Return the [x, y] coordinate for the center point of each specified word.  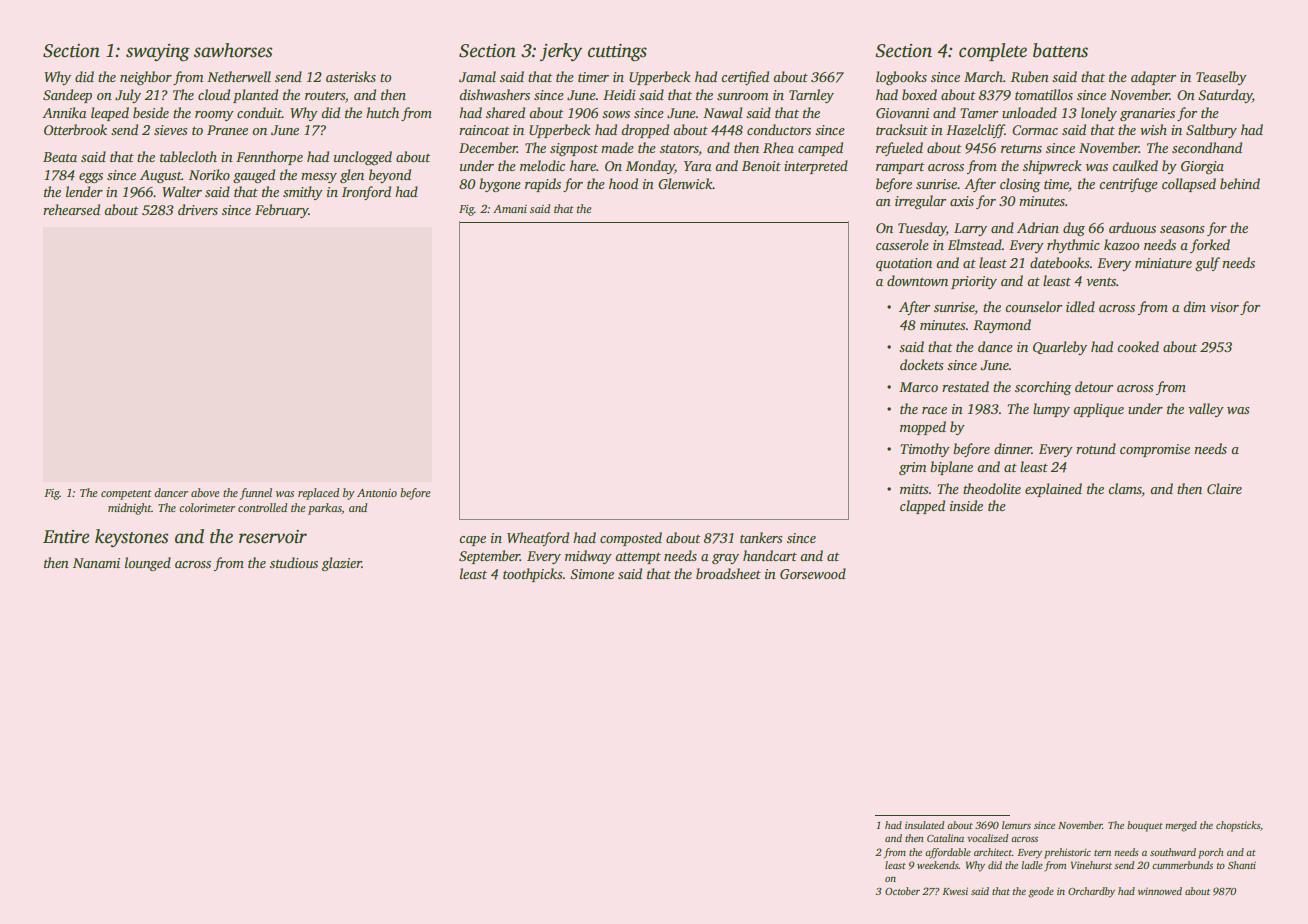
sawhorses [233, 50]
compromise [1155, 450]
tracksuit [902, 129]
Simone [592, 574]
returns [1021, 149]
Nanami [96, 563]
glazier [342, 564]
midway [588, 557]
